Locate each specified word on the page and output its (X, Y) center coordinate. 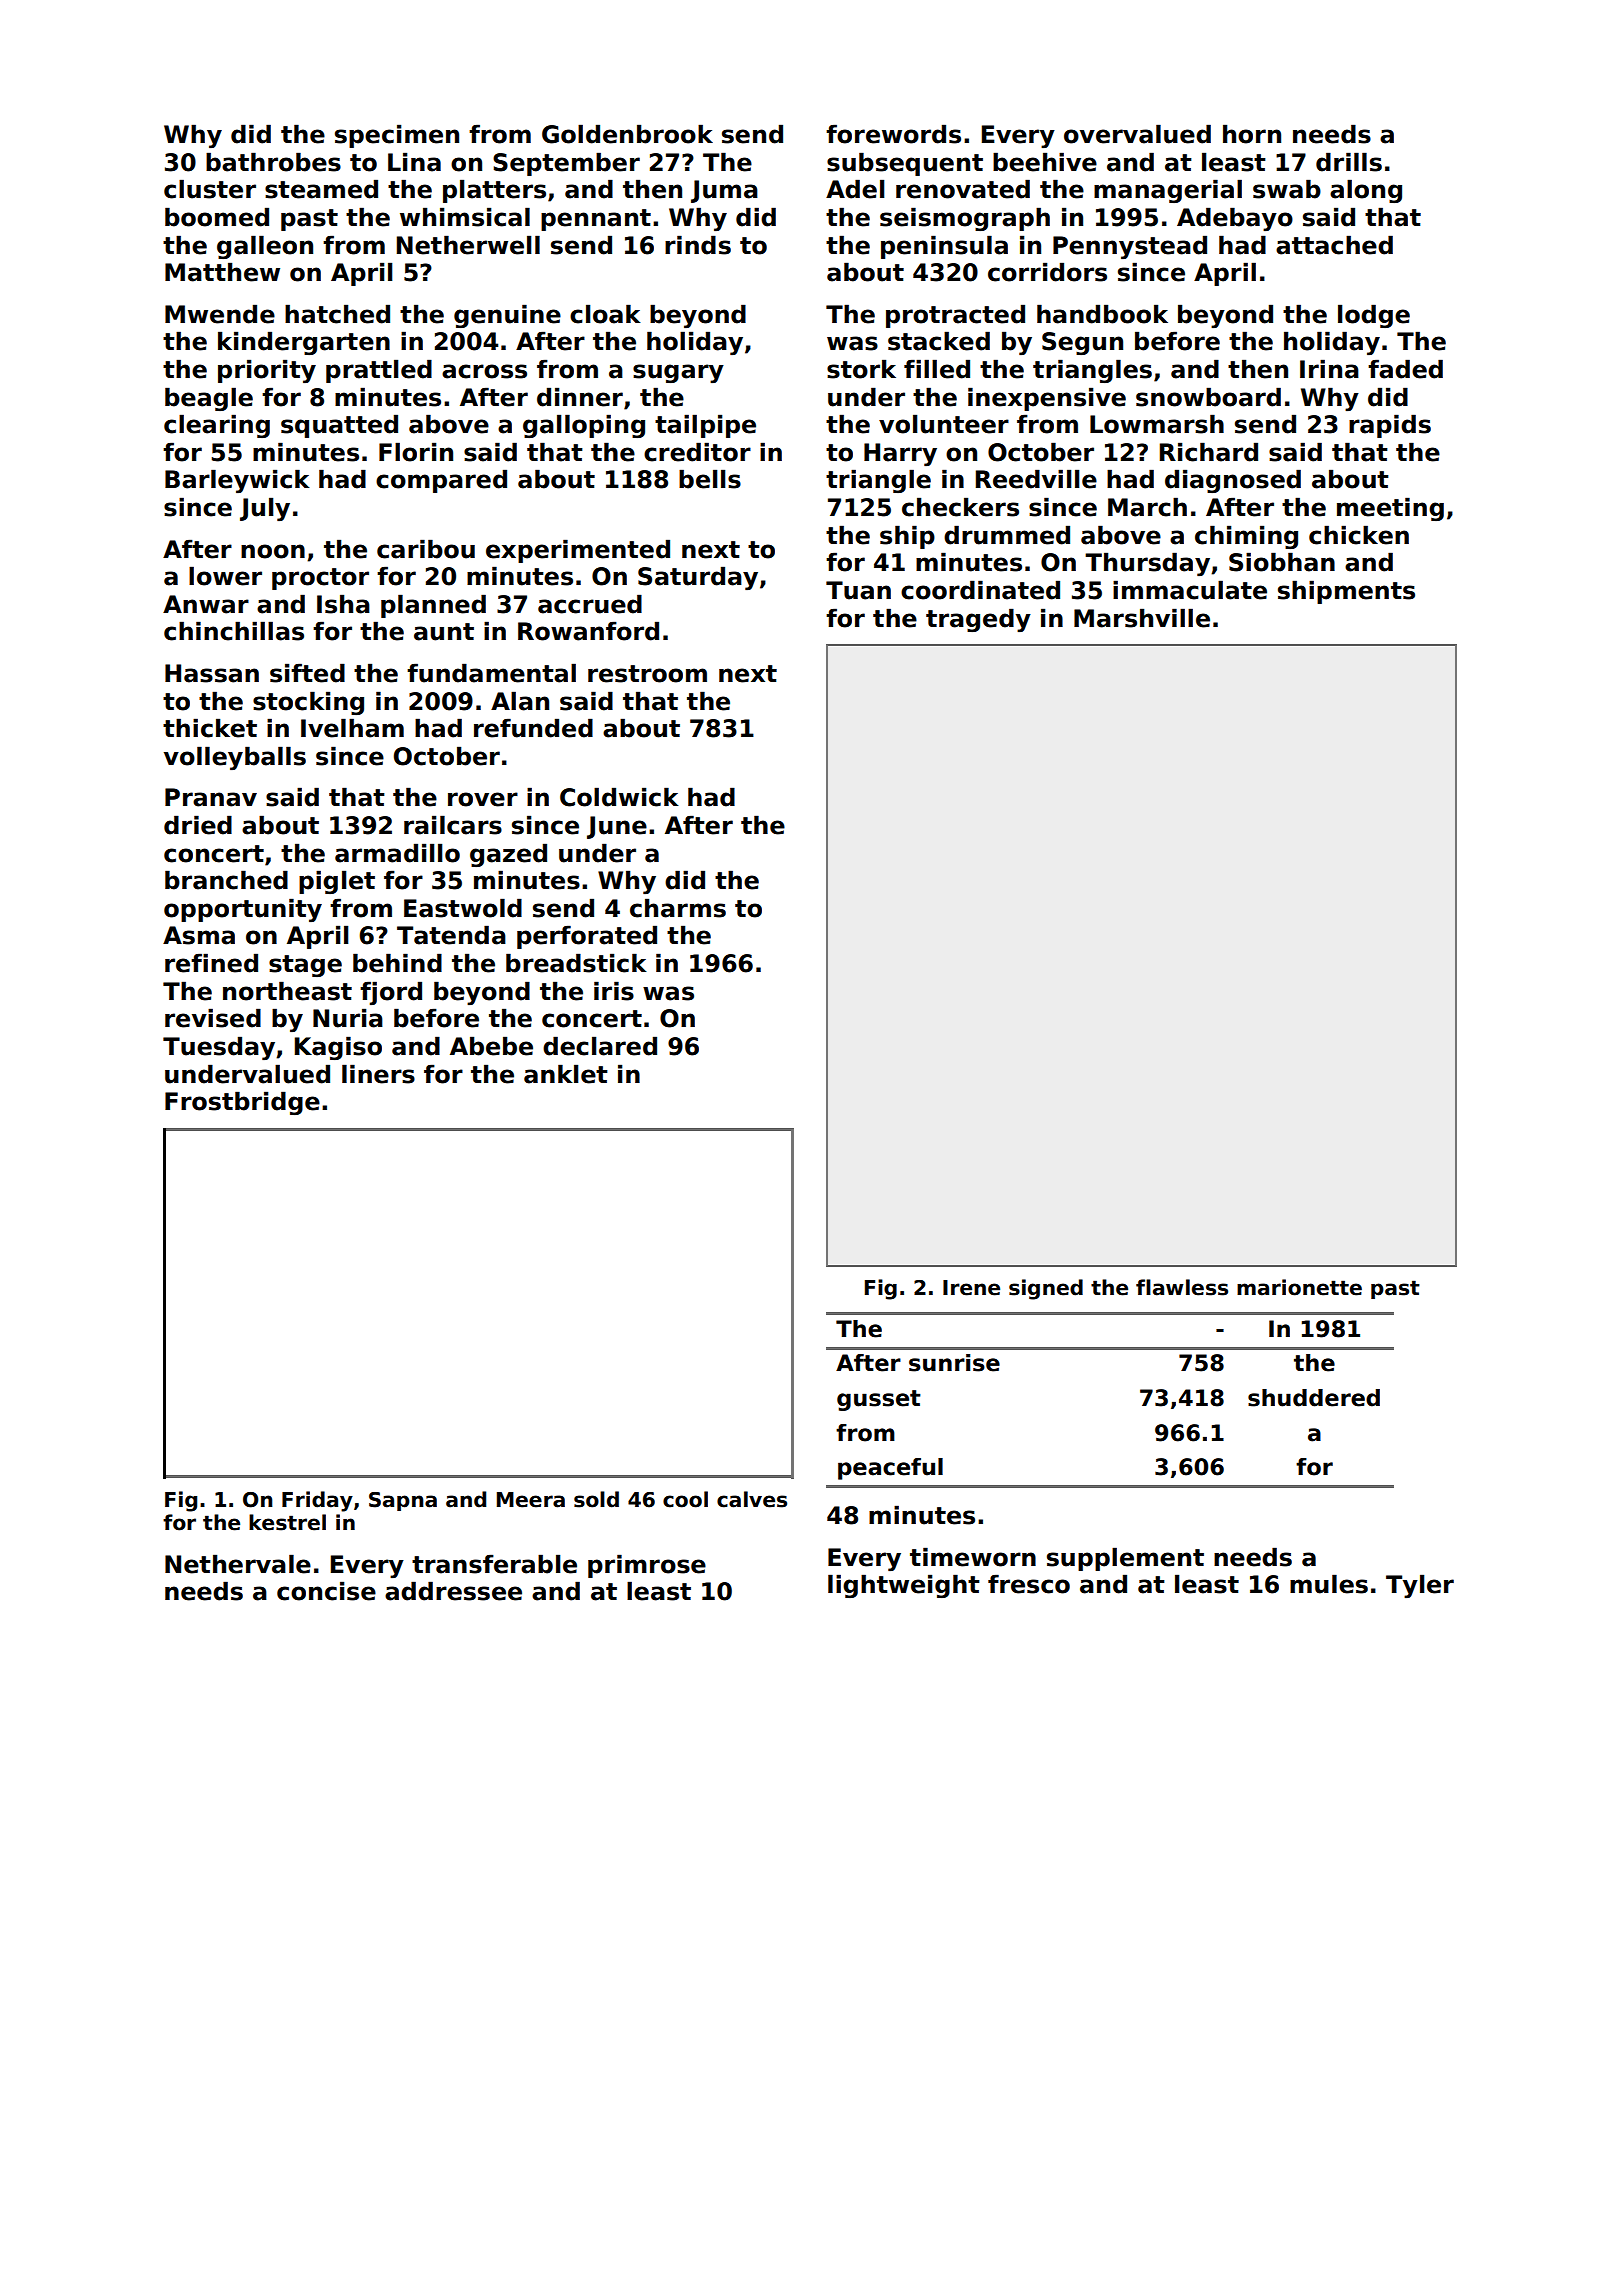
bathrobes (273, 162)
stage (305, 966)
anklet (566, 1074)
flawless (1182, 1287)
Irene (971, 1288)
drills (1349, 162)
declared (600, 1046)
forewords (893, 134)
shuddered (1314, 1398)
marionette (1299, 1287)
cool (685, 1499)
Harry (900, 454)
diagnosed (1233, 481)
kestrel (287, 1522)
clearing (217, 426)
